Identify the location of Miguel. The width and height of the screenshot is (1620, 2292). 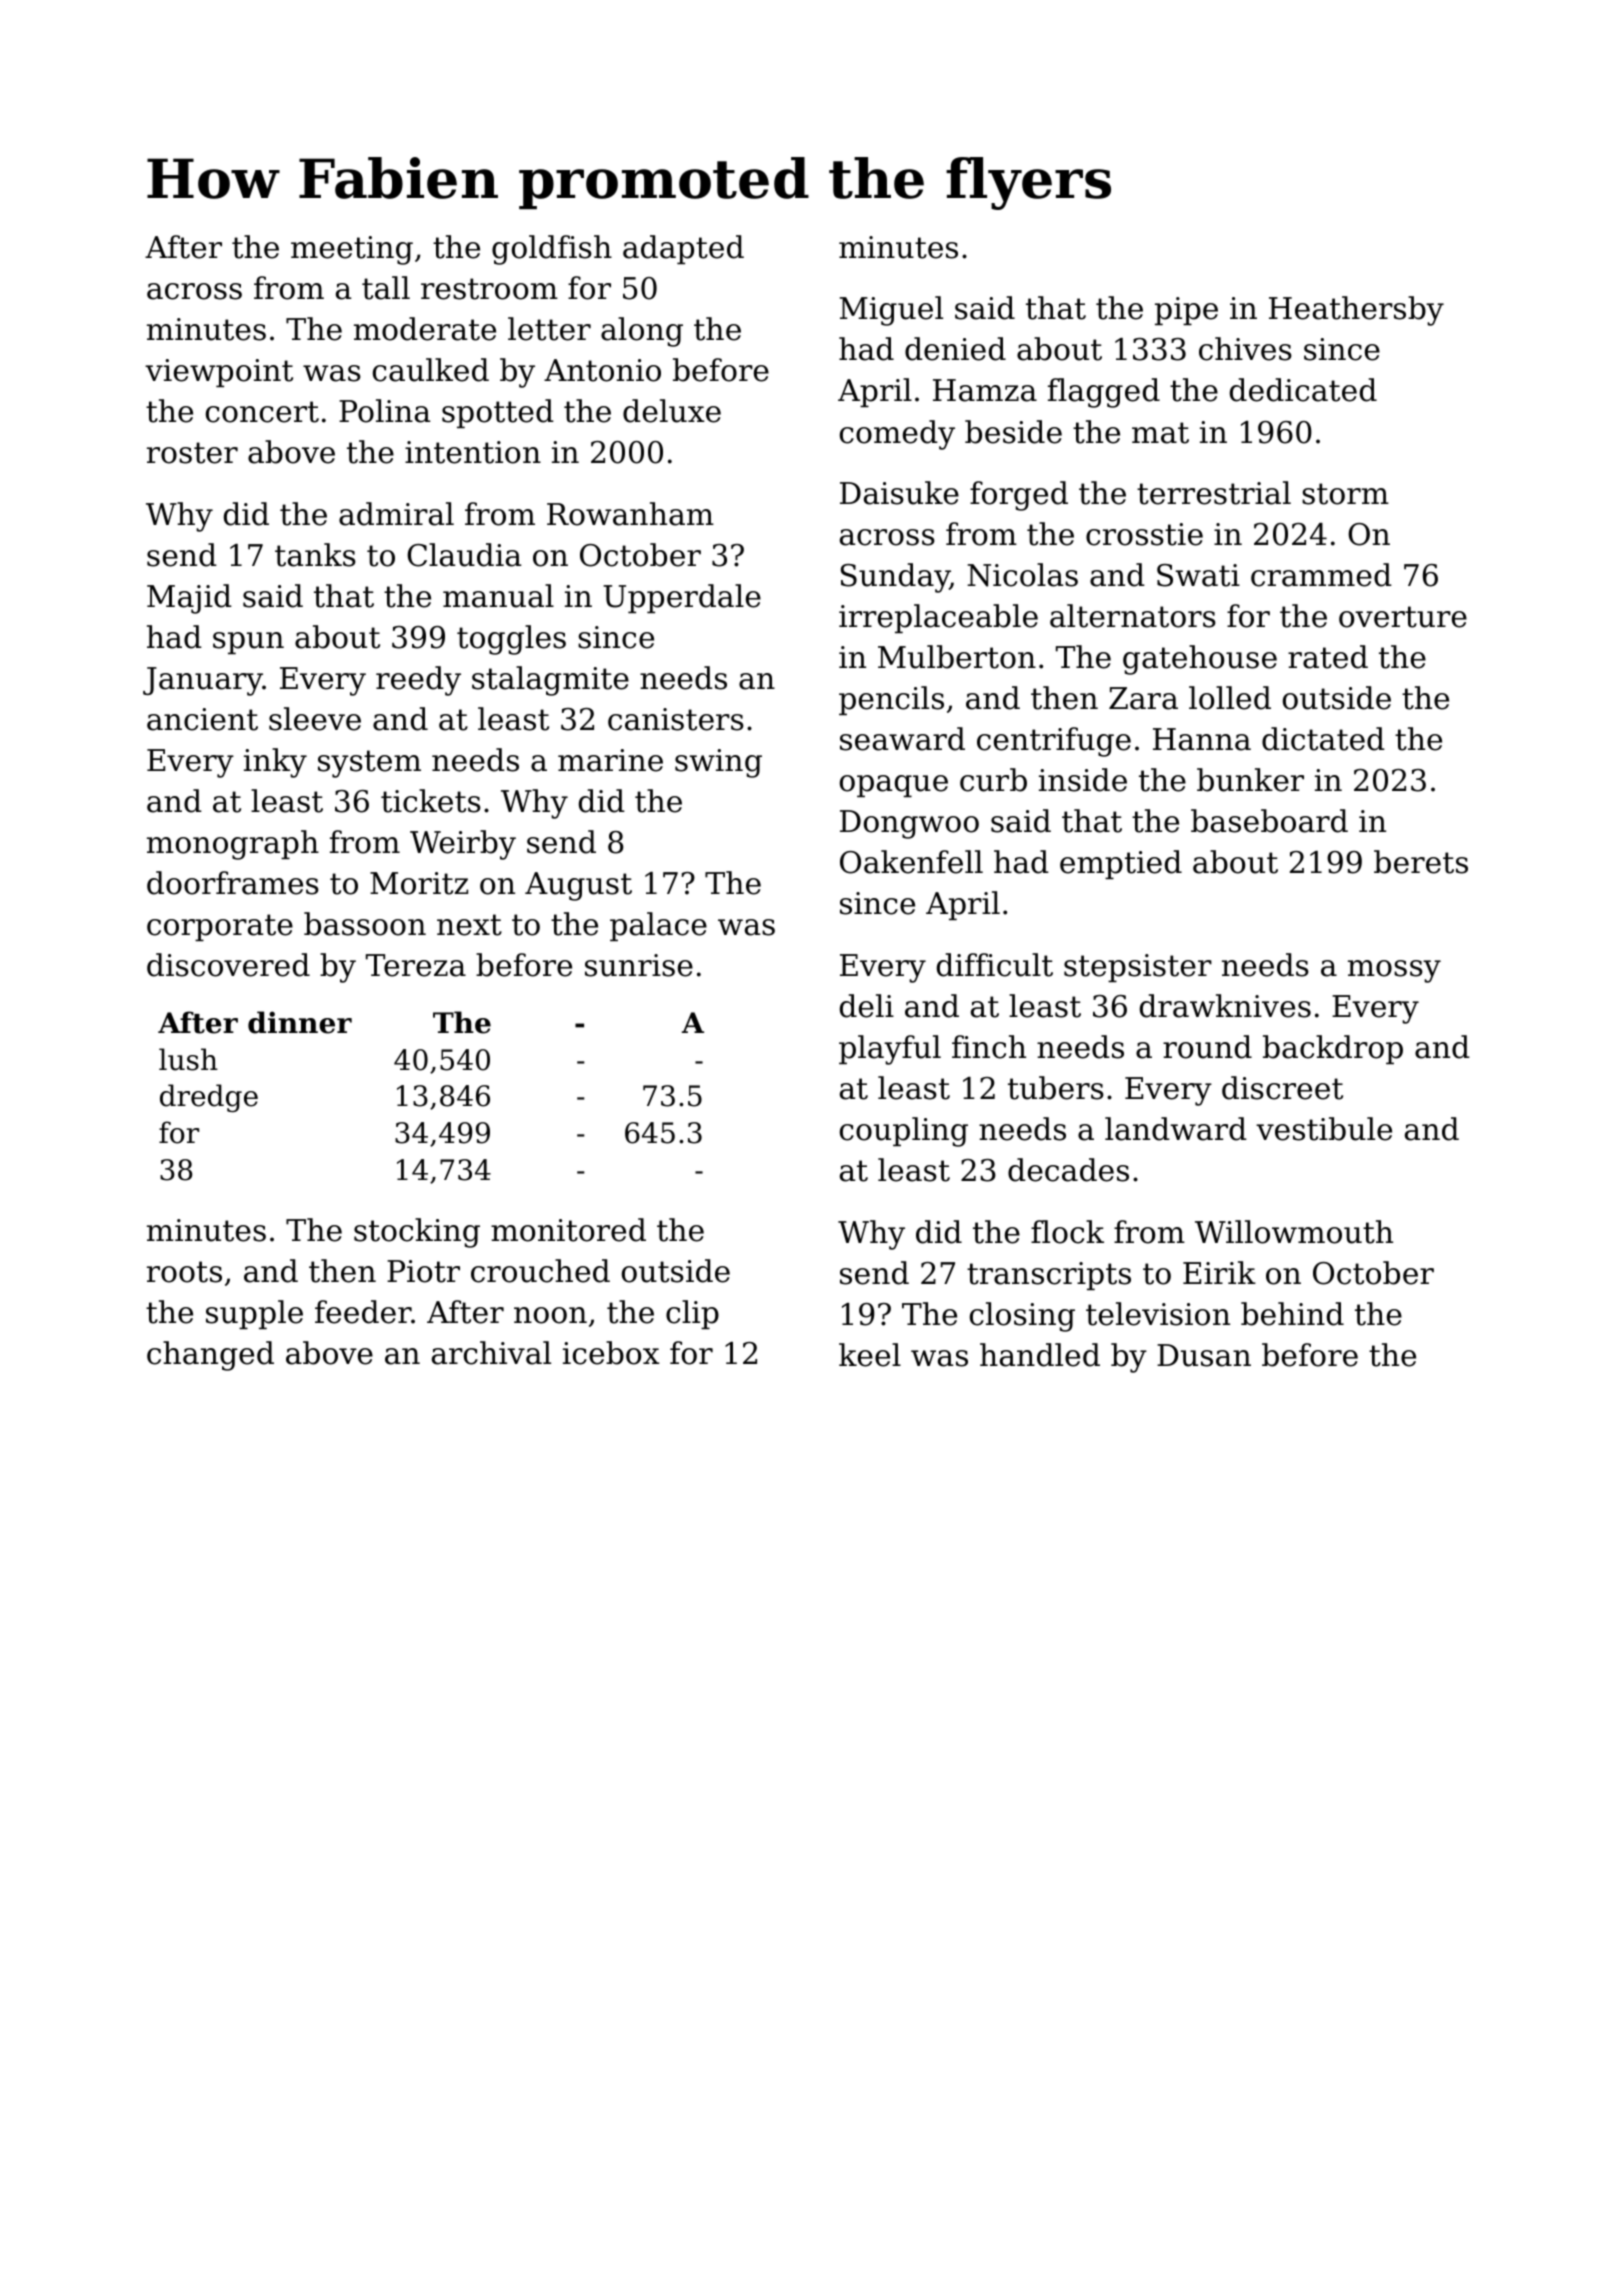
(891, 311).
